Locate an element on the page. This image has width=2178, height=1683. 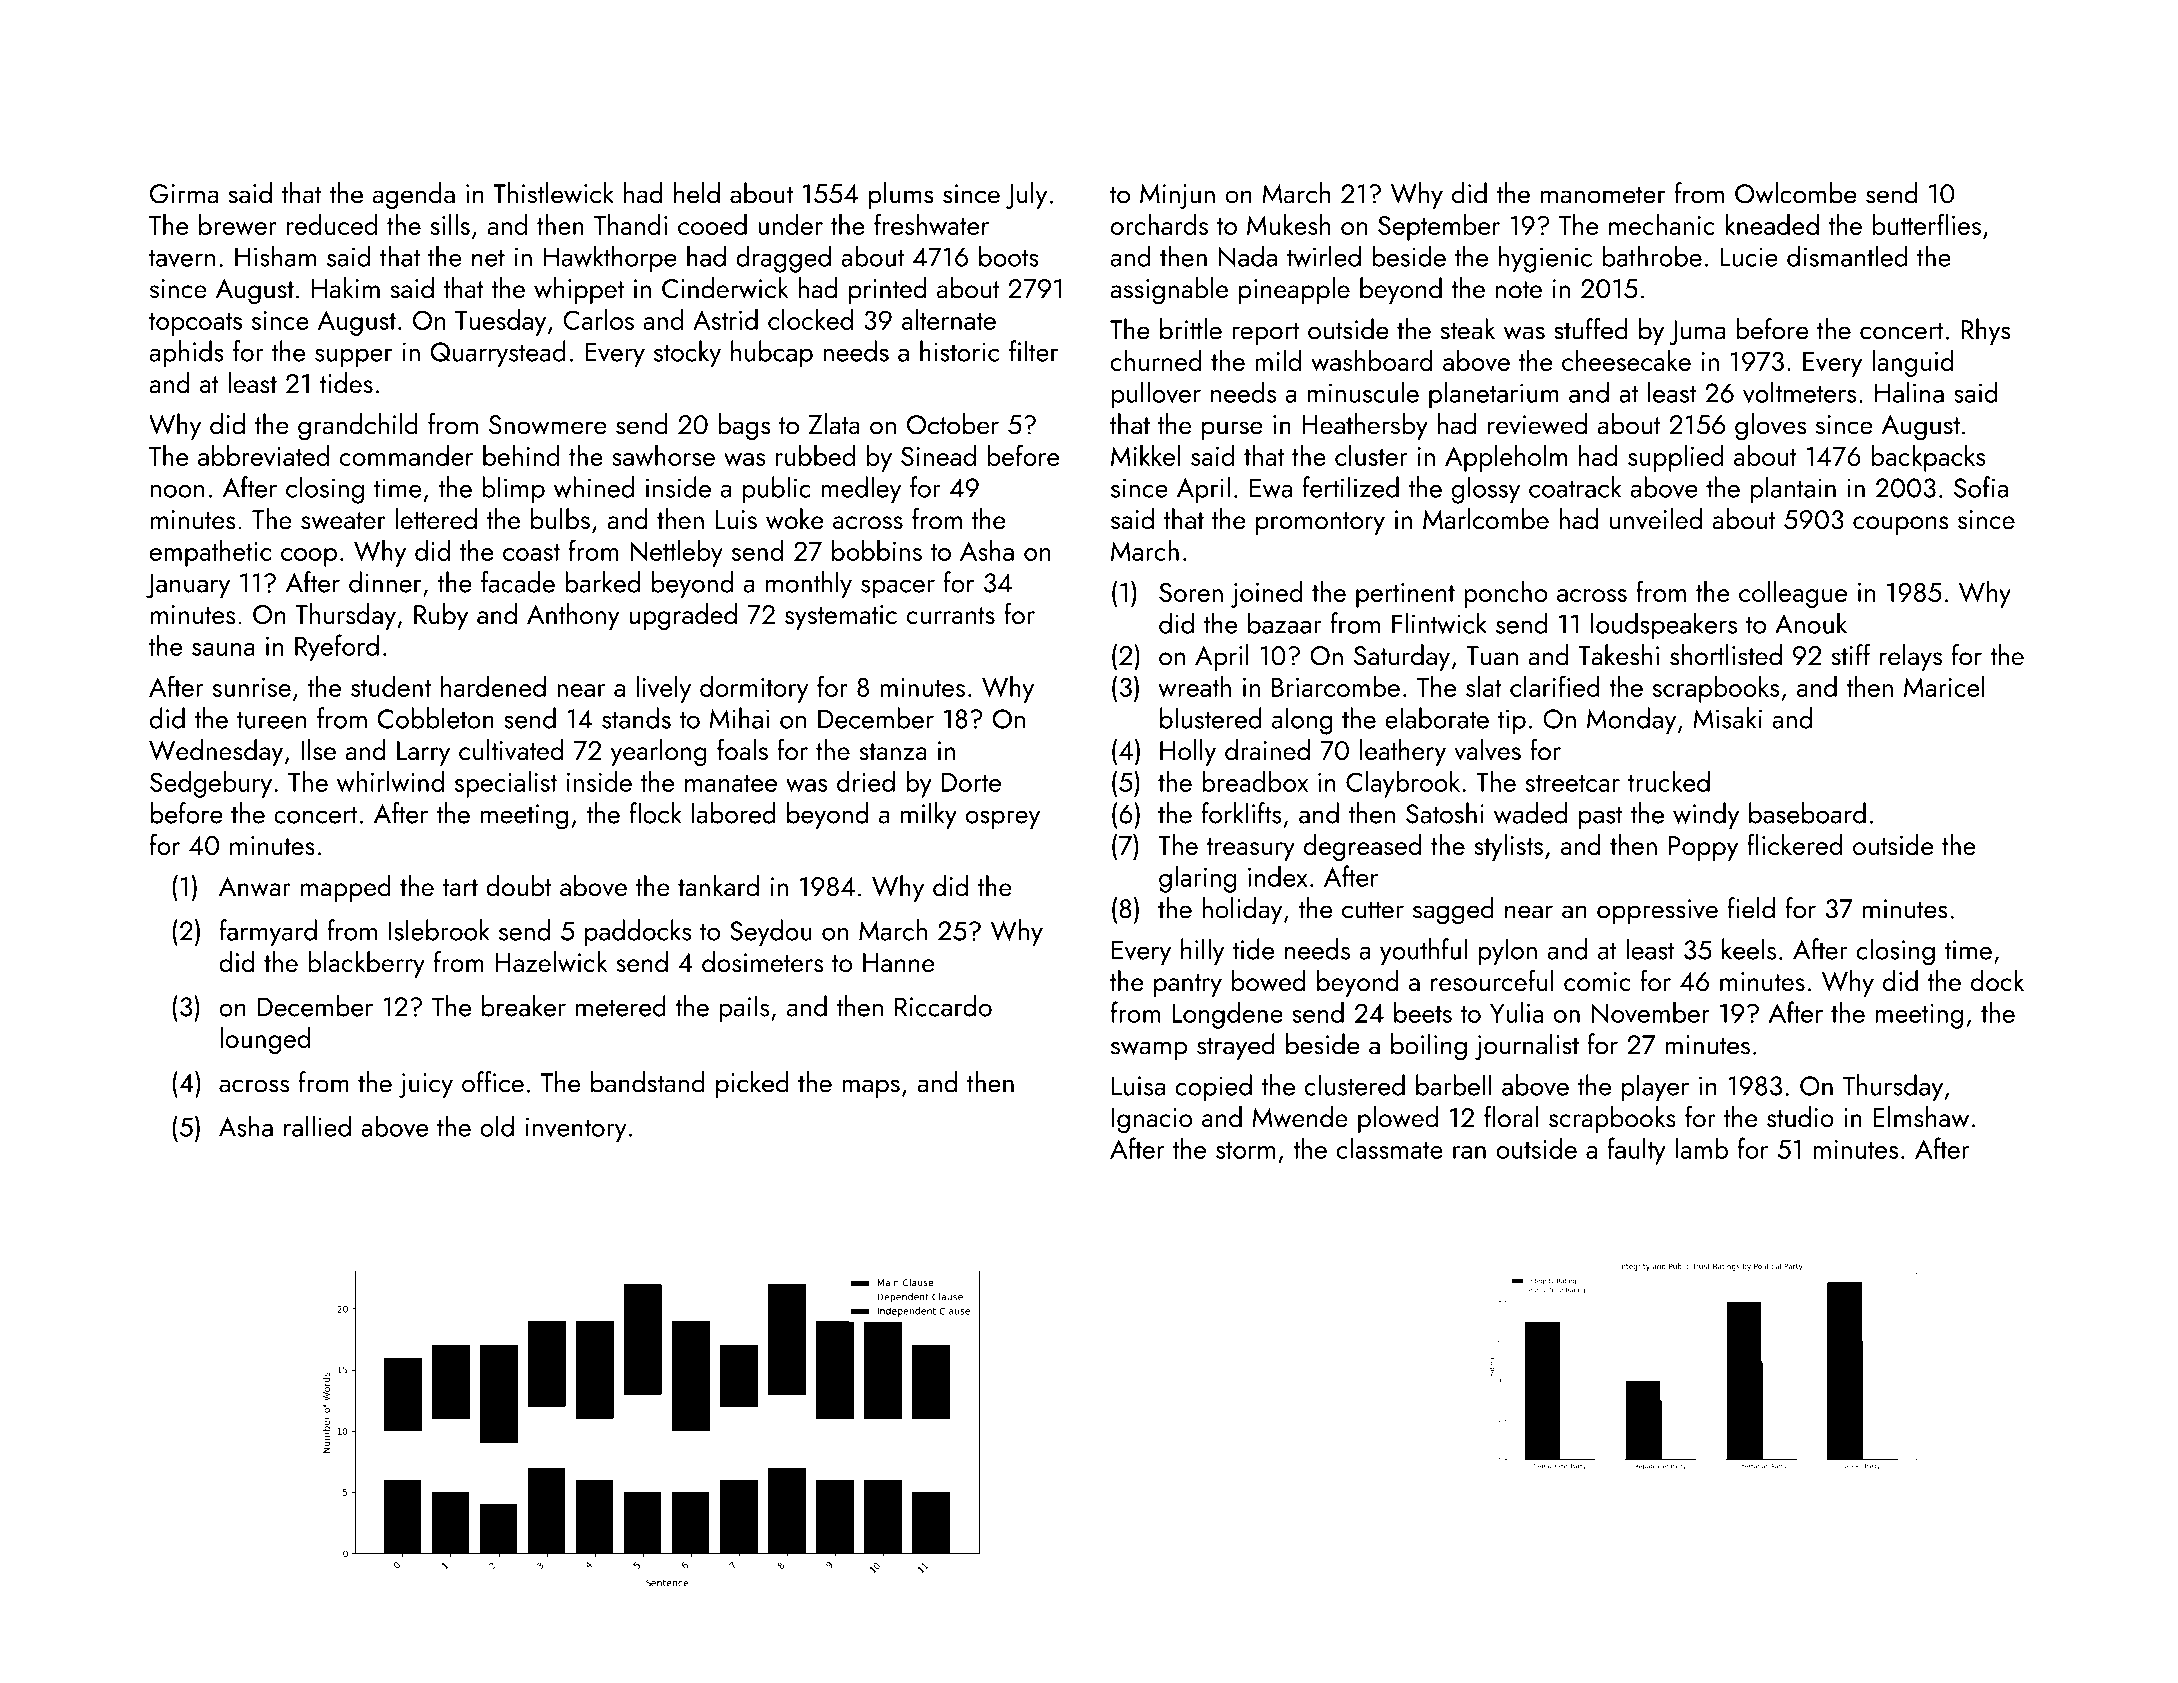
butterflies is located at coordinates (1927, 224).
